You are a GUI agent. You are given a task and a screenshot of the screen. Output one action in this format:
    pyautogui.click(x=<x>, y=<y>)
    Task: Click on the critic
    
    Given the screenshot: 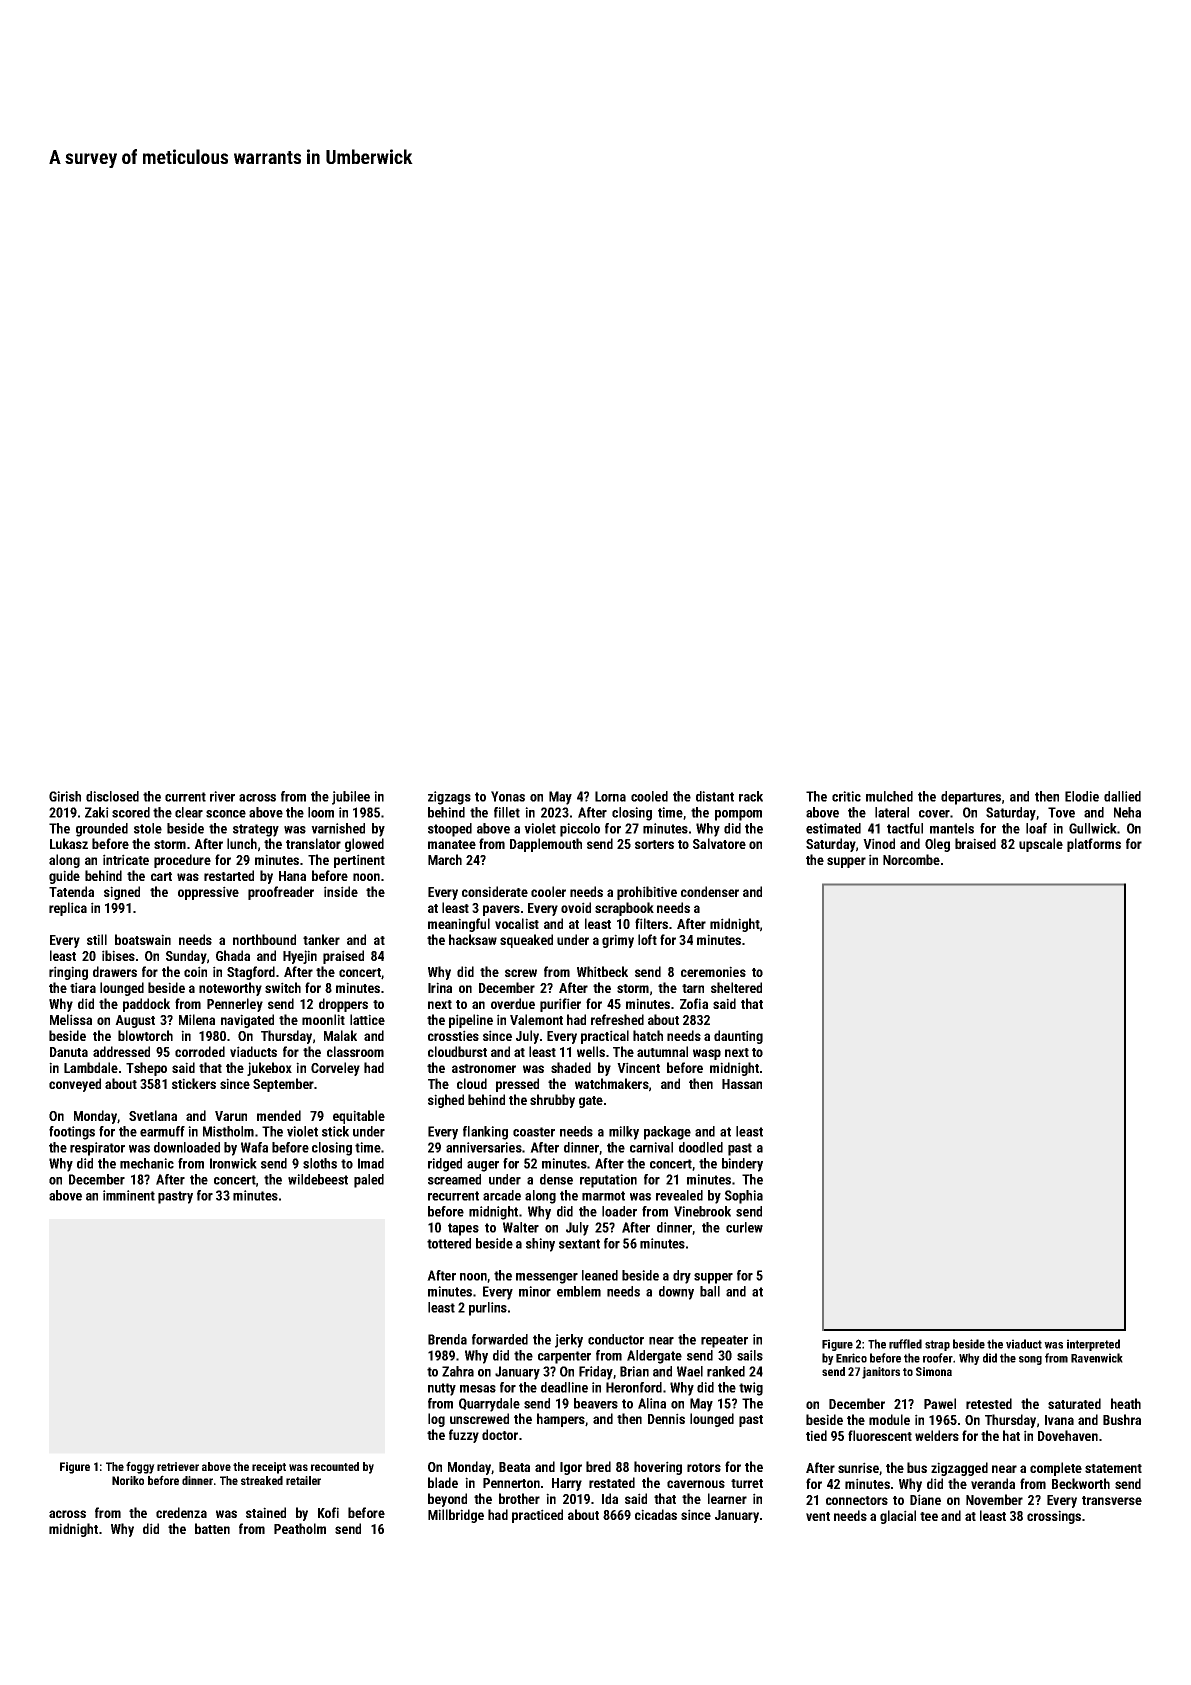 What is the action you would take?
    pyautogui.click(x=846, y=796)
